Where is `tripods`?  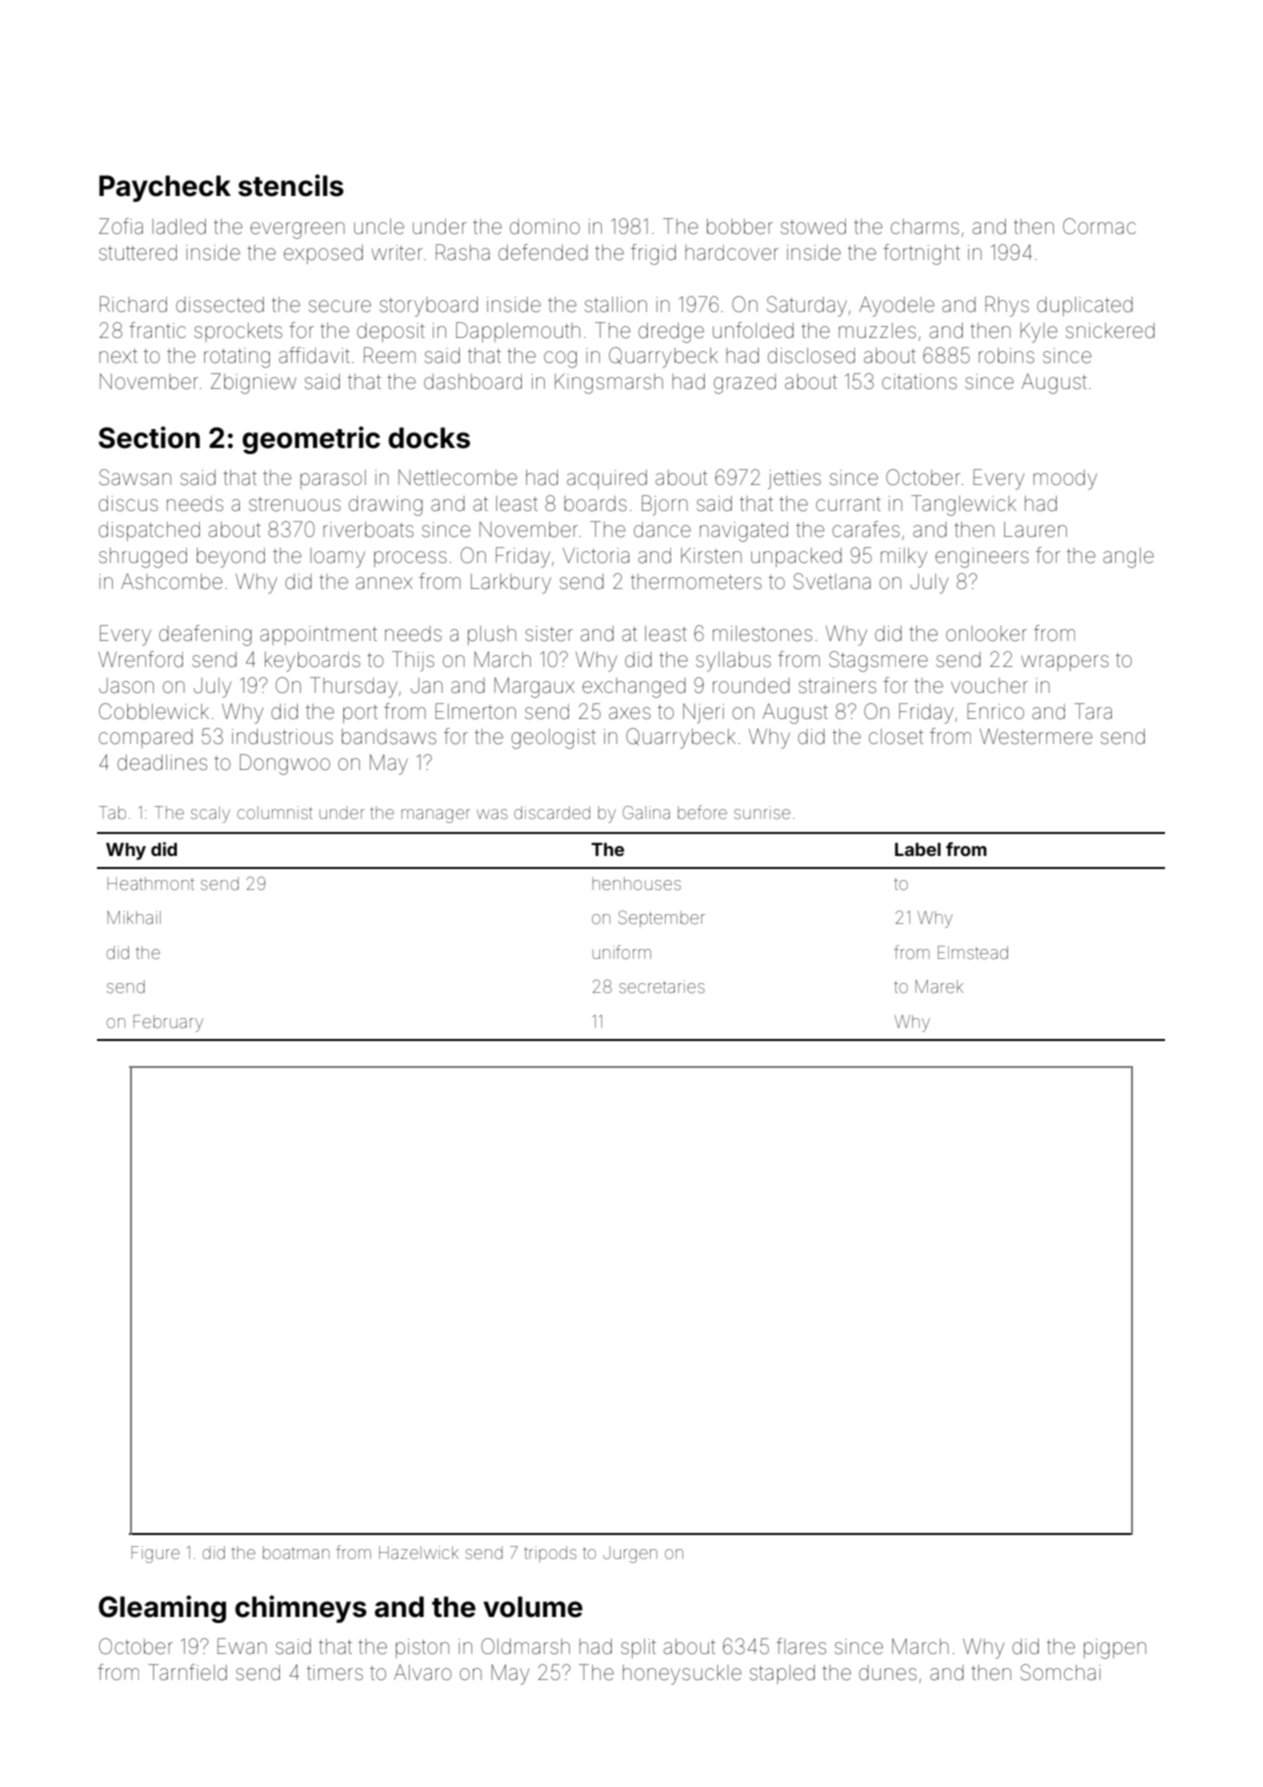 tripods is located at coordinates (550, 1554).
